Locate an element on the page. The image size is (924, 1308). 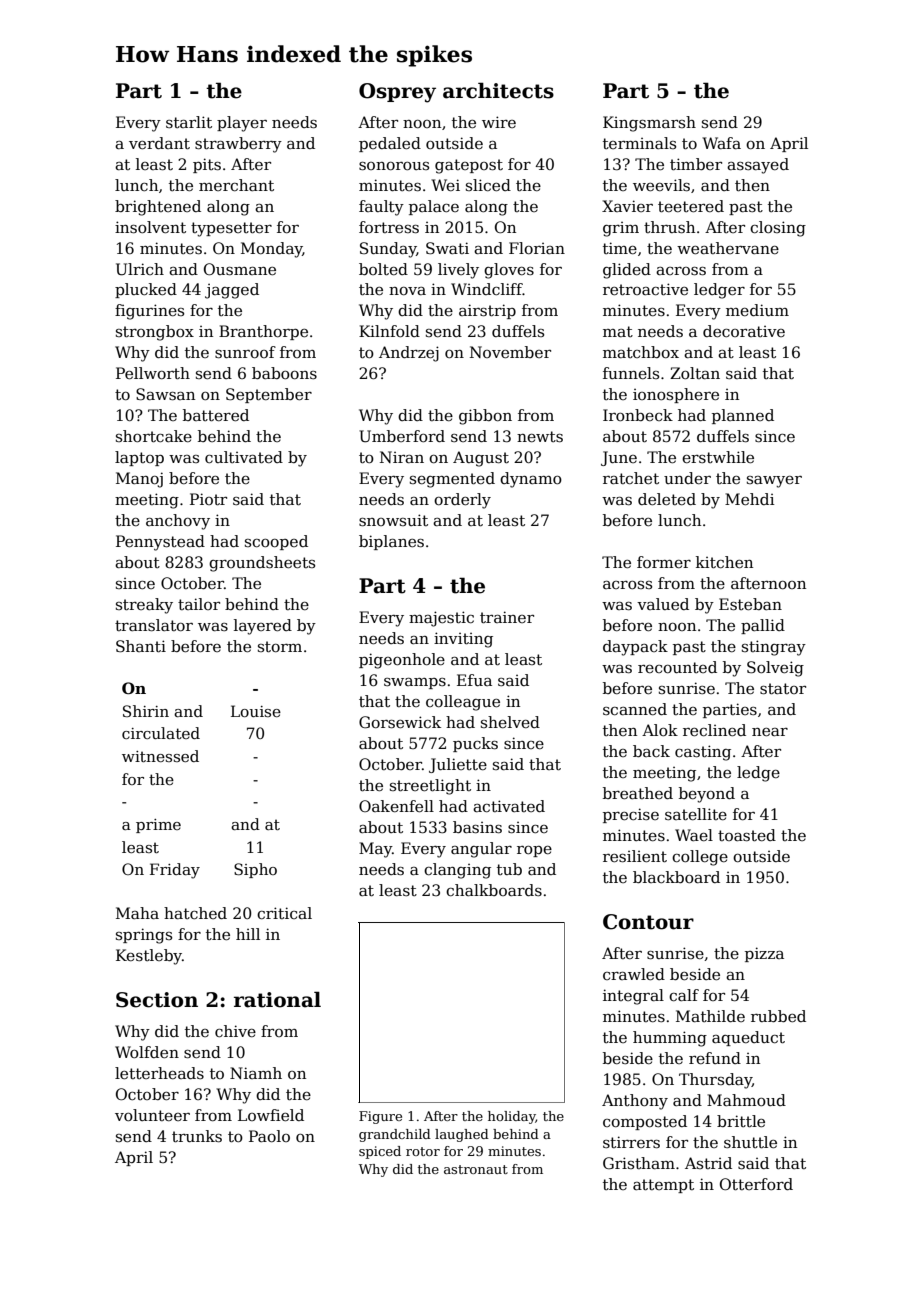
valued is located at coordinates (663, 604).
